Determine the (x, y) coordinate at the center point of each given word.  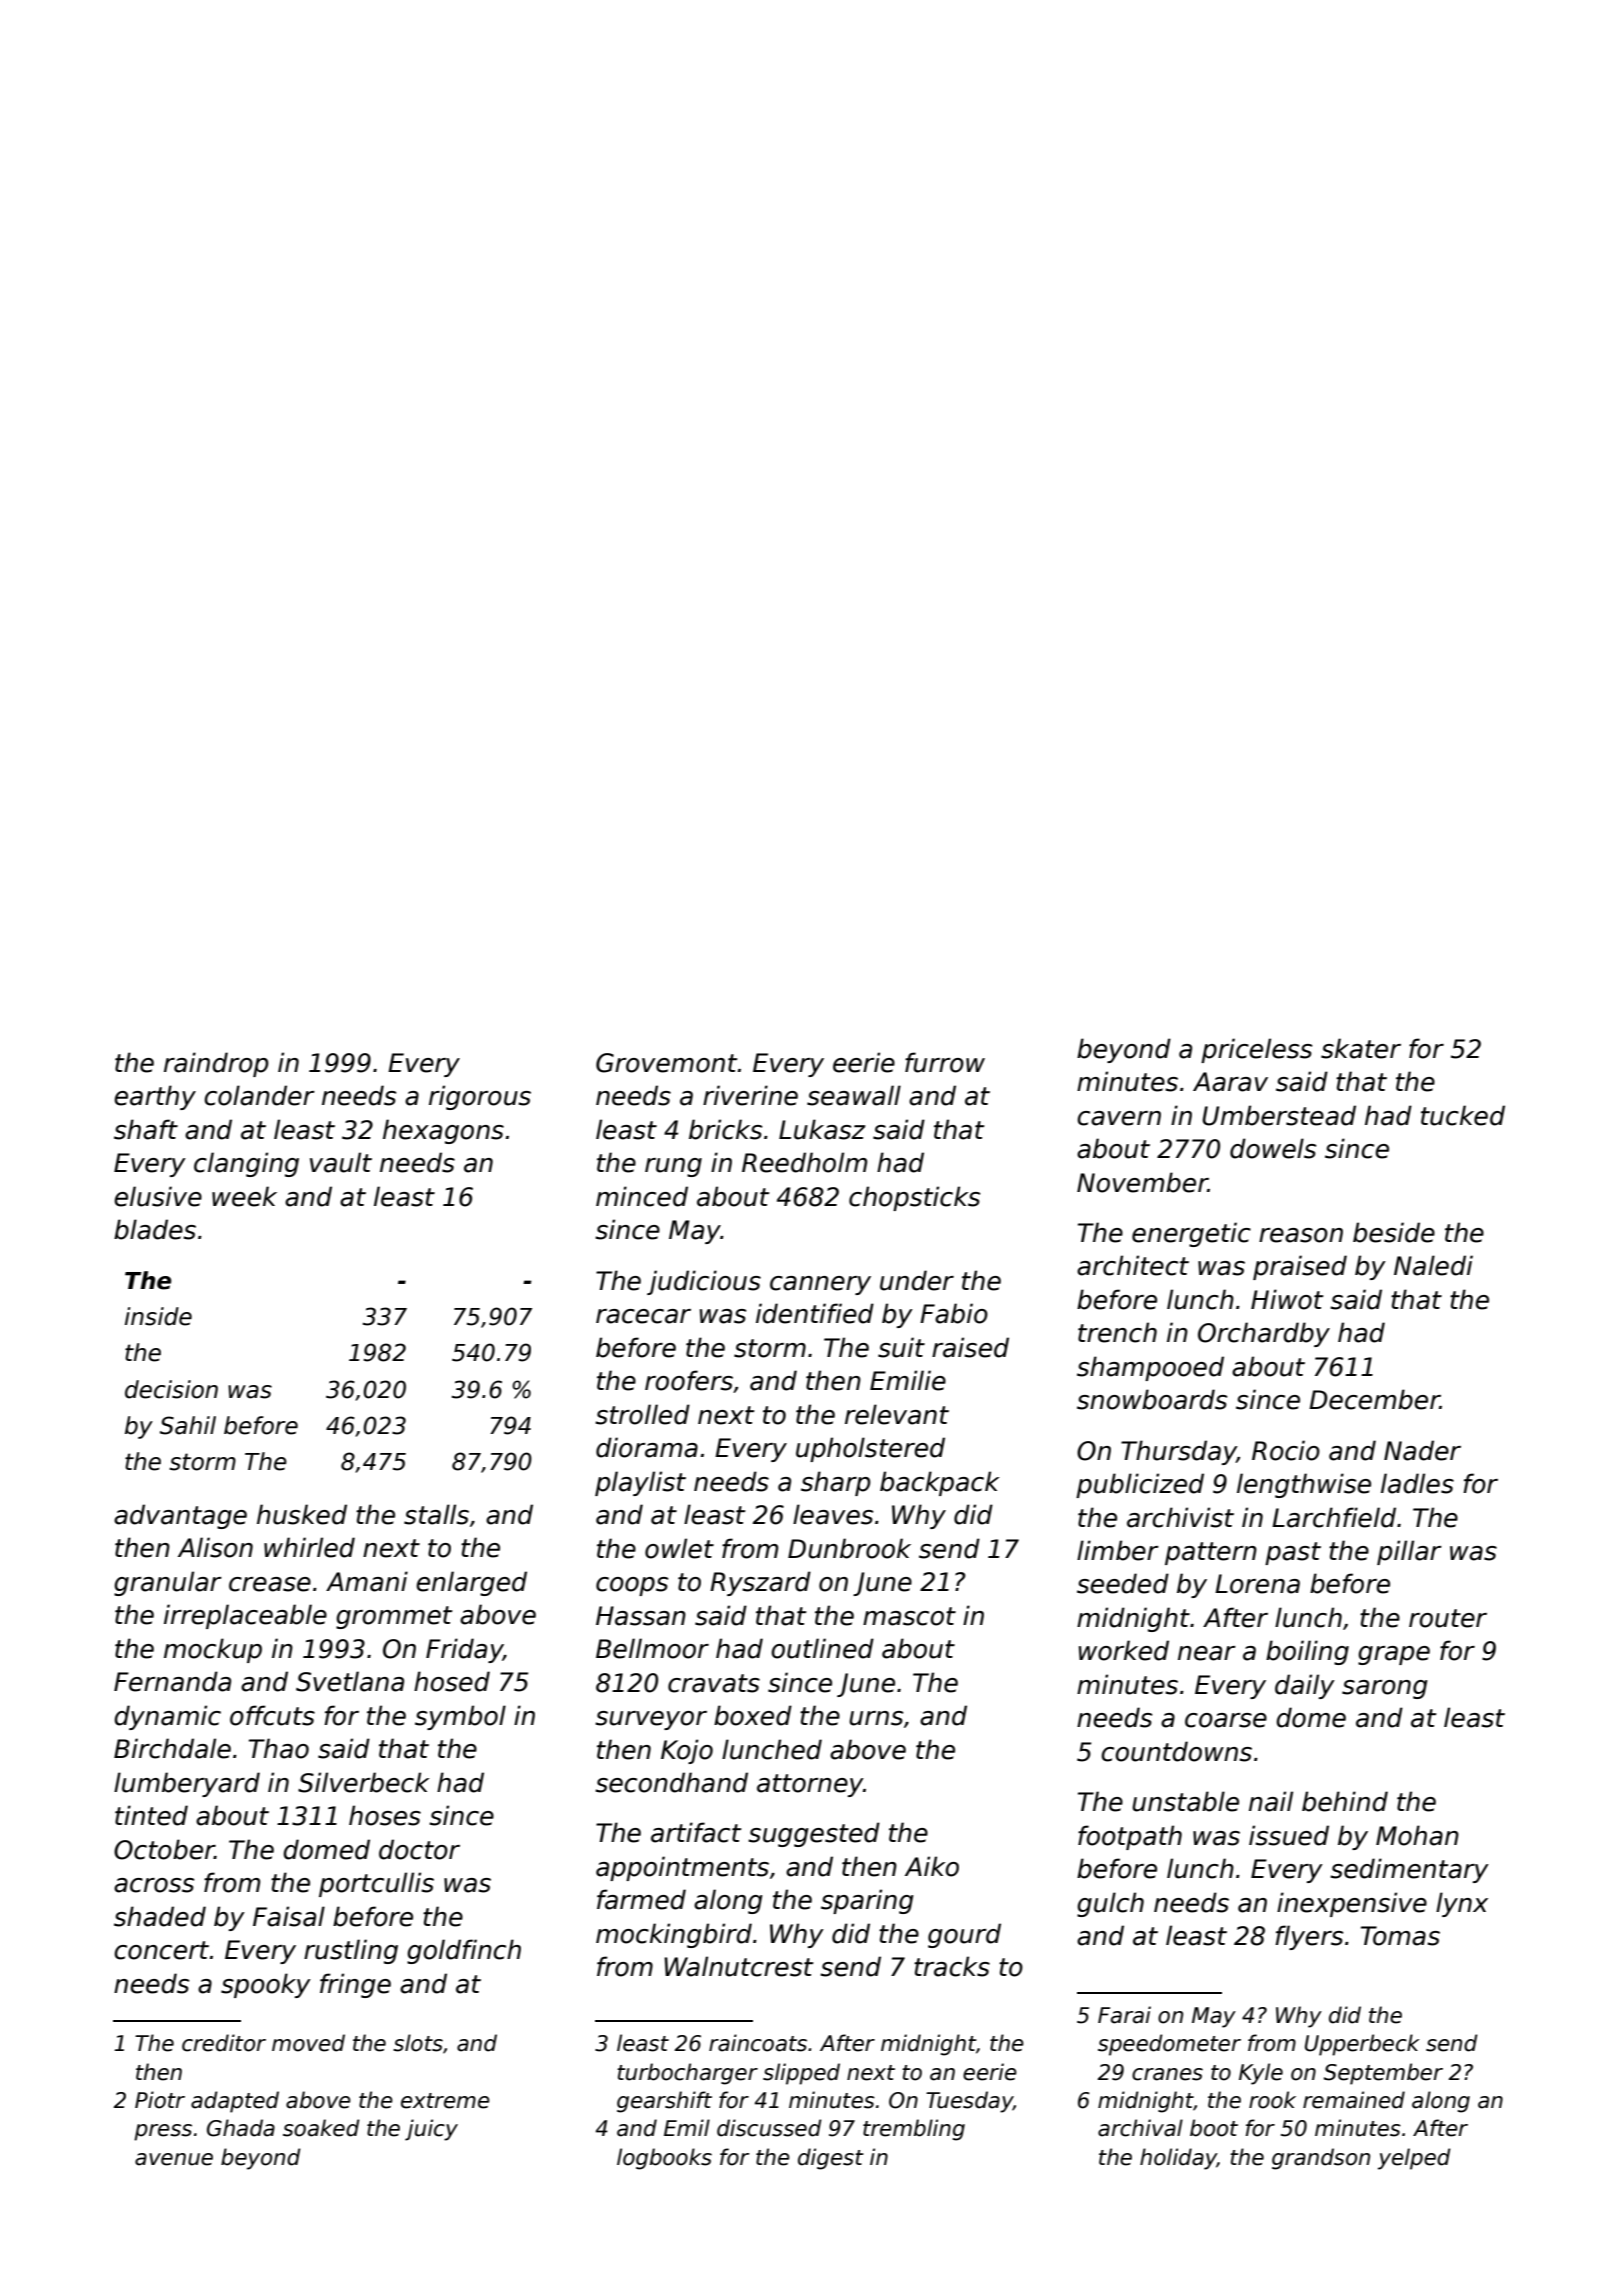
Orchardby (1264, 1334)
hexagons (443, 1131)
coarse (1226, 1720)
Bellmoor (652, 1648)
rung (673, 1167)
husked (302, 1514)
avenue (174, 2159)
